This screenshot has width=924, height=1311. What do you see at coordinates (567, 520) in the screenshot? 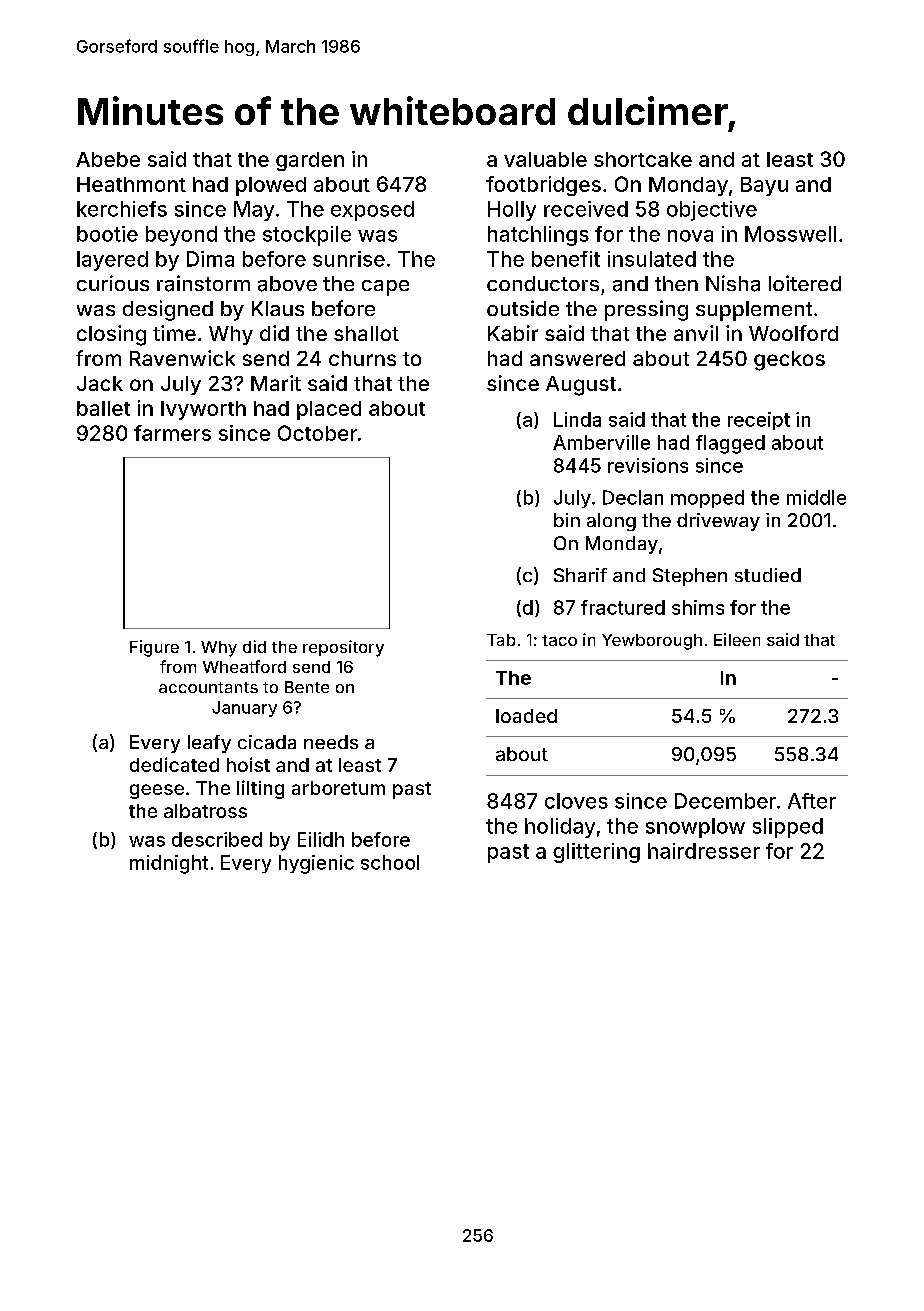
I see `bin` at bounding box center [567, 520].
